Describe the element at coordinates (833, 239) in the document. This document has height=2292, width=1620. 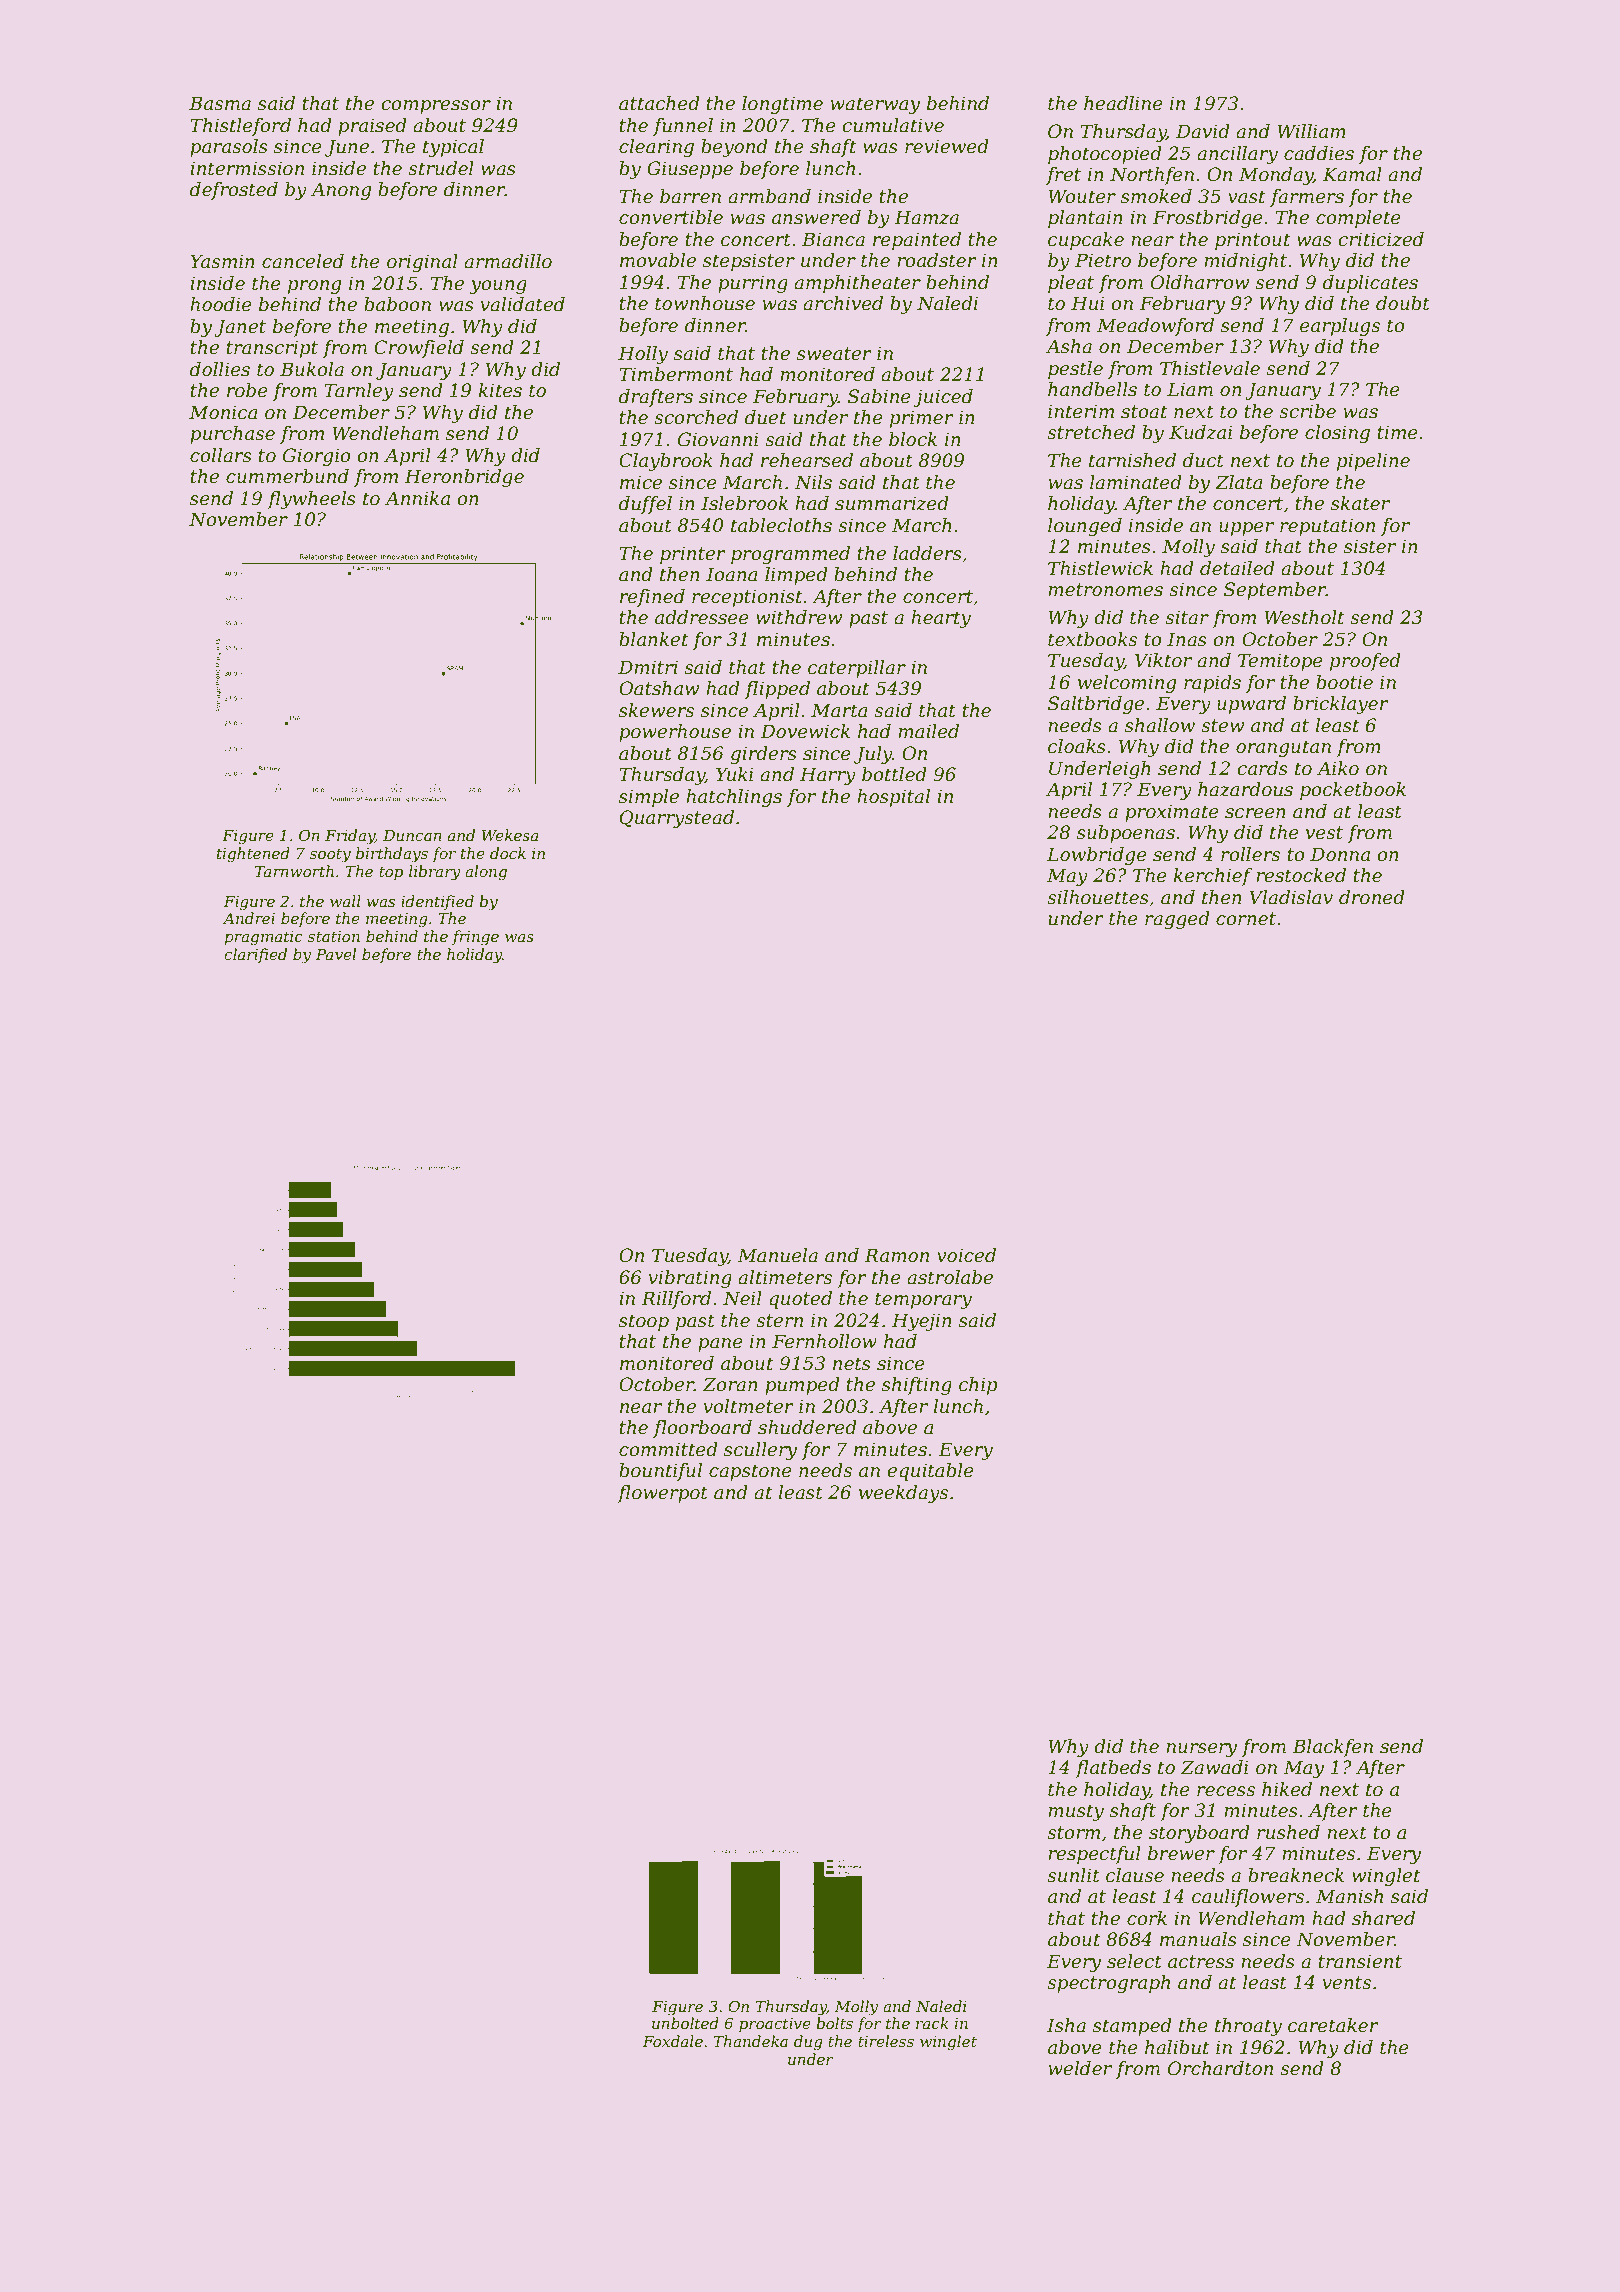
I see `Bianca` at that location.
